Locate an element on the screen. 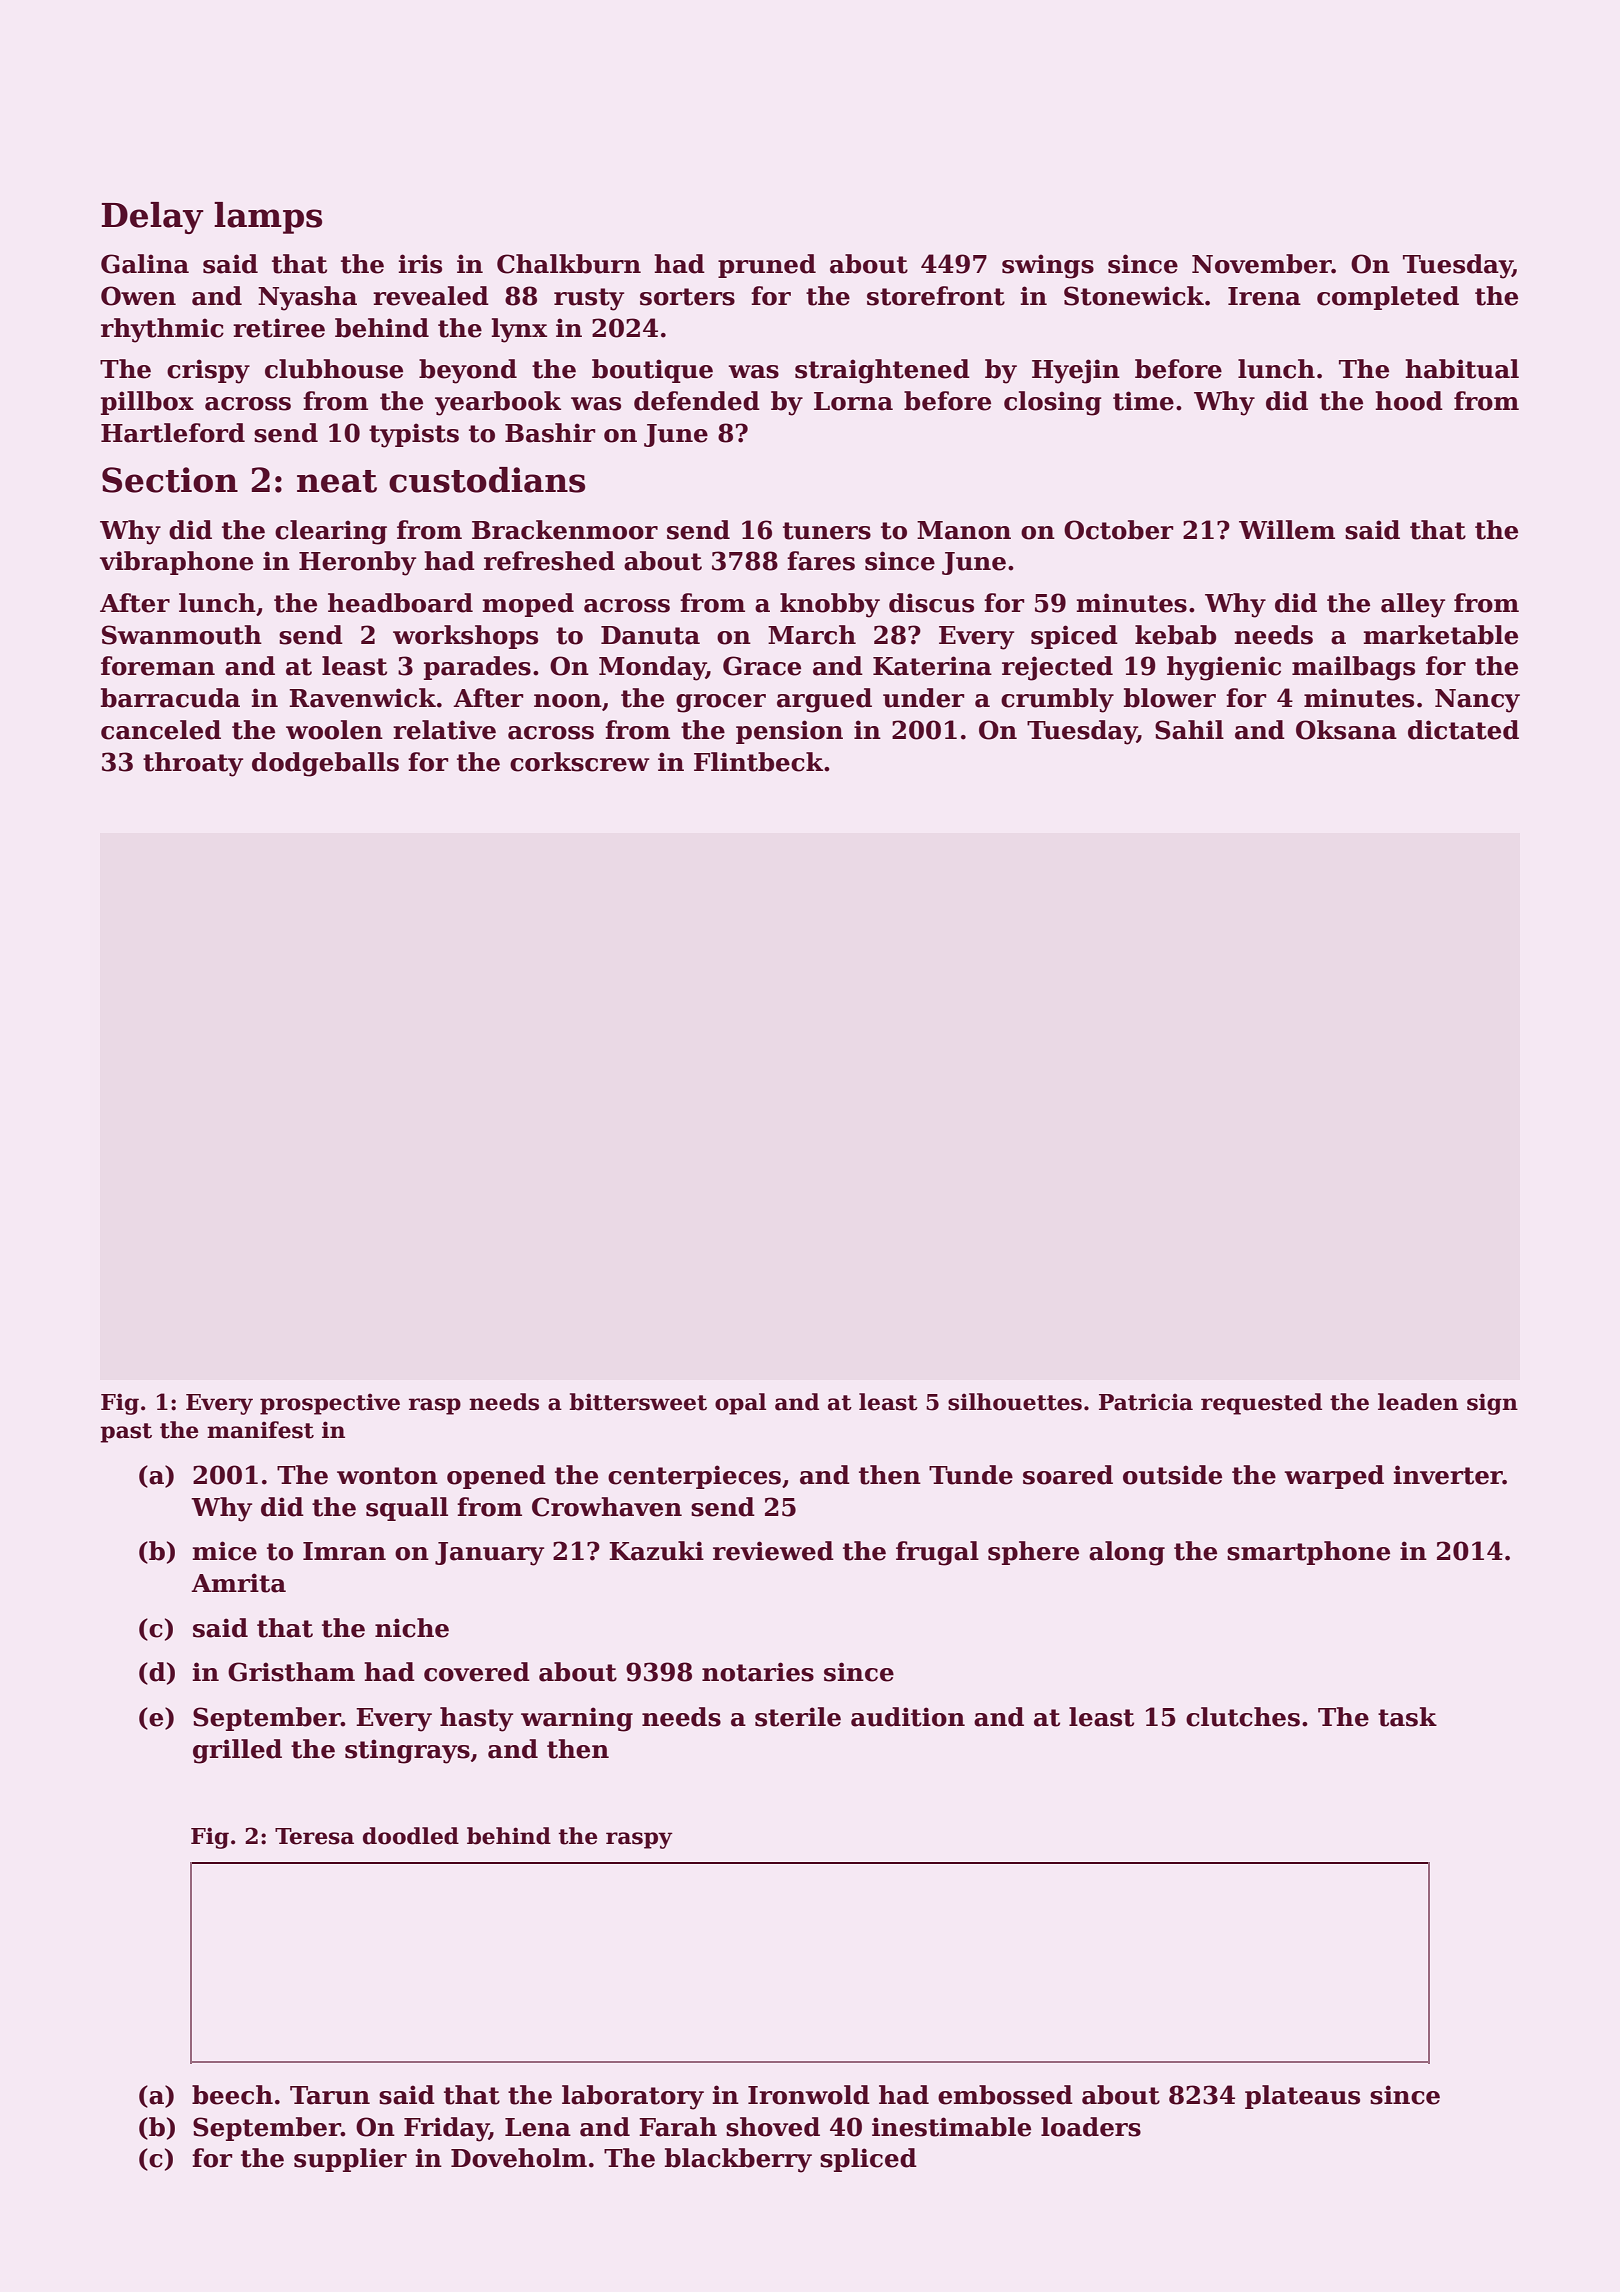 The image size is (1620, 2292). corkscrew is located at coordinates (580, 762).
